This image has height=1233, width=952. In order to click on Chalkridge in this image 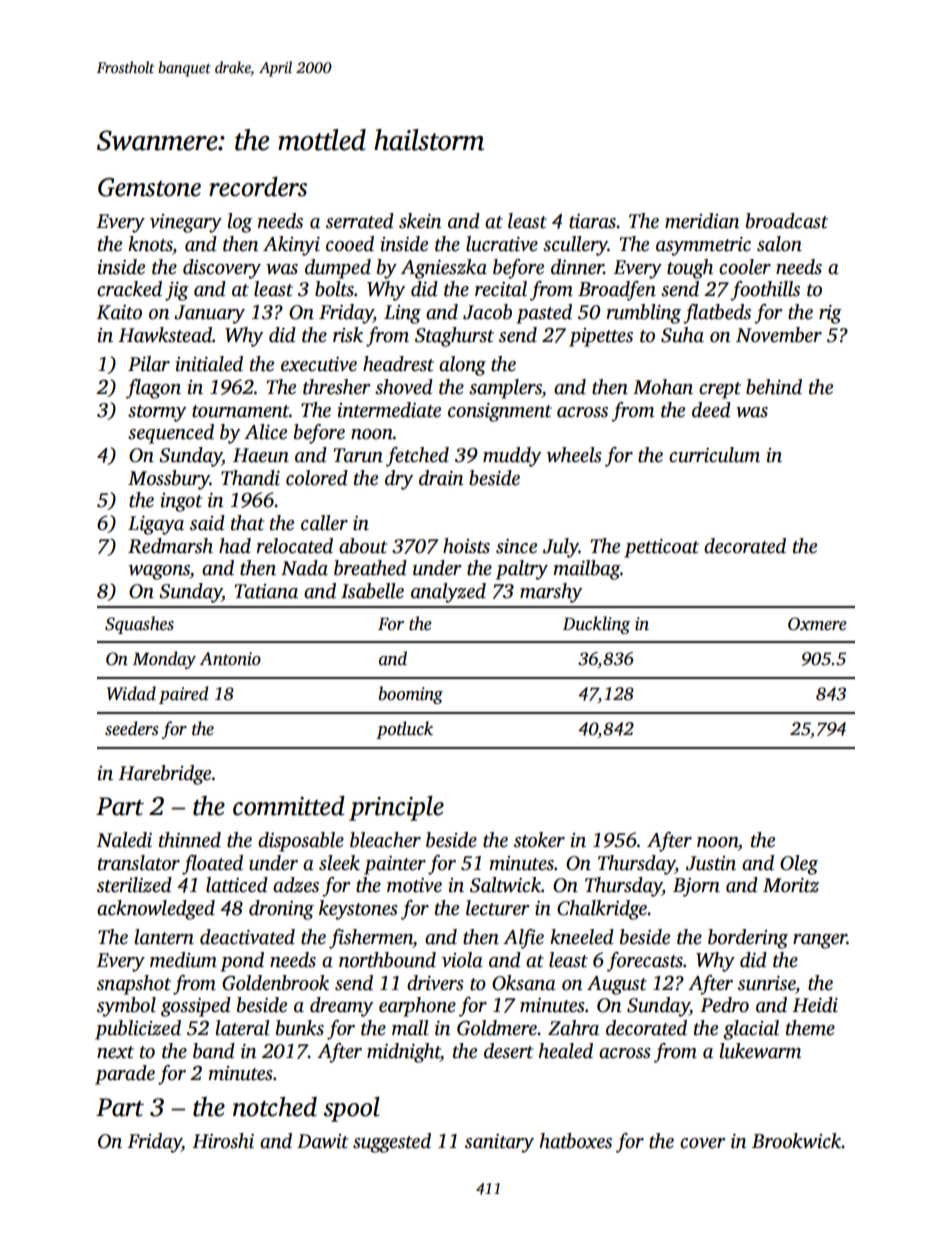, I will do `click(602, 910)`.
